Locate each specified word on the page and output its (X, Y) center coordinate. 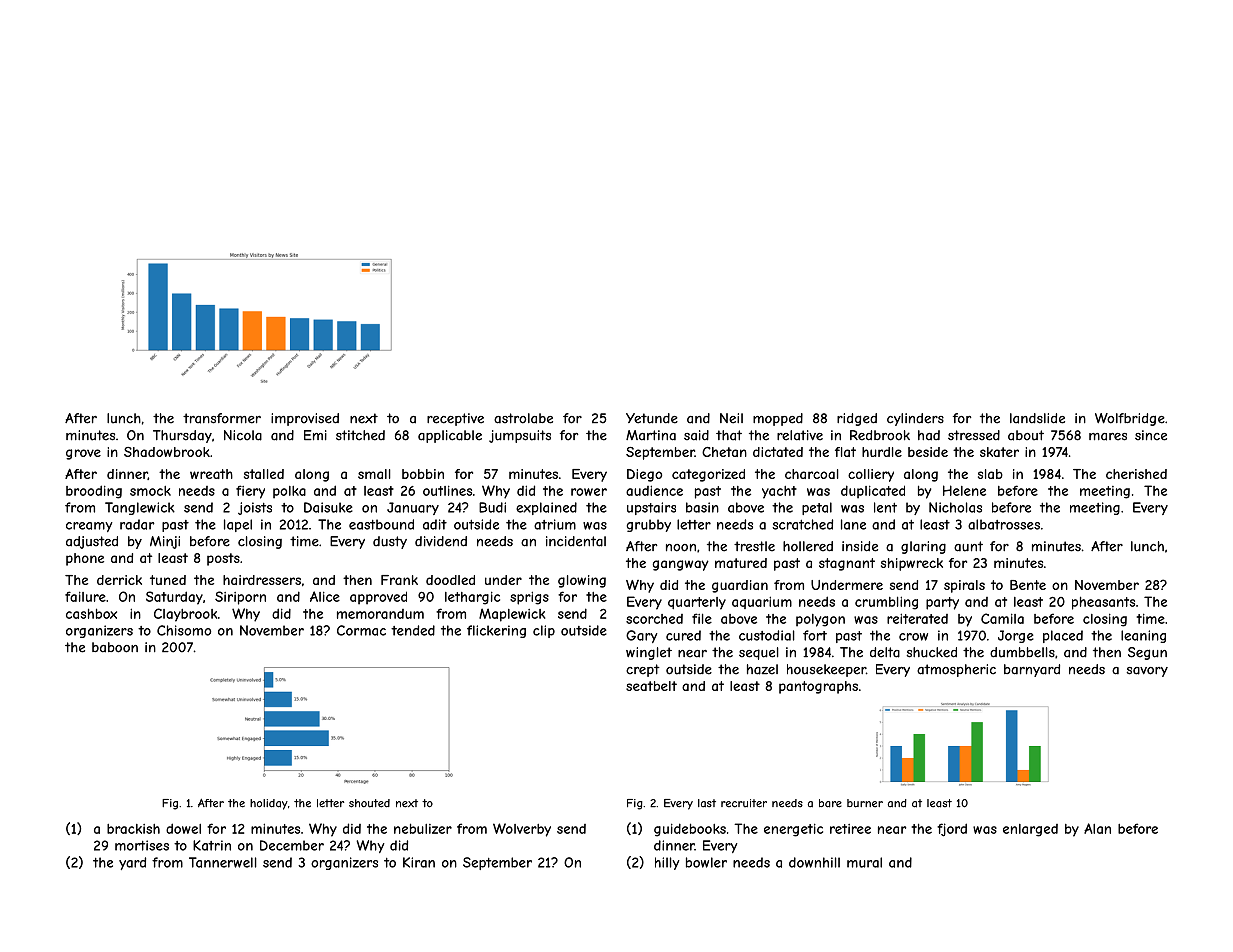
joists (255, 508)
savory (1147, 672)
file (702, 618)
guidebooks (690, 830)
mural (864, 862)
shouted (369, 803)
